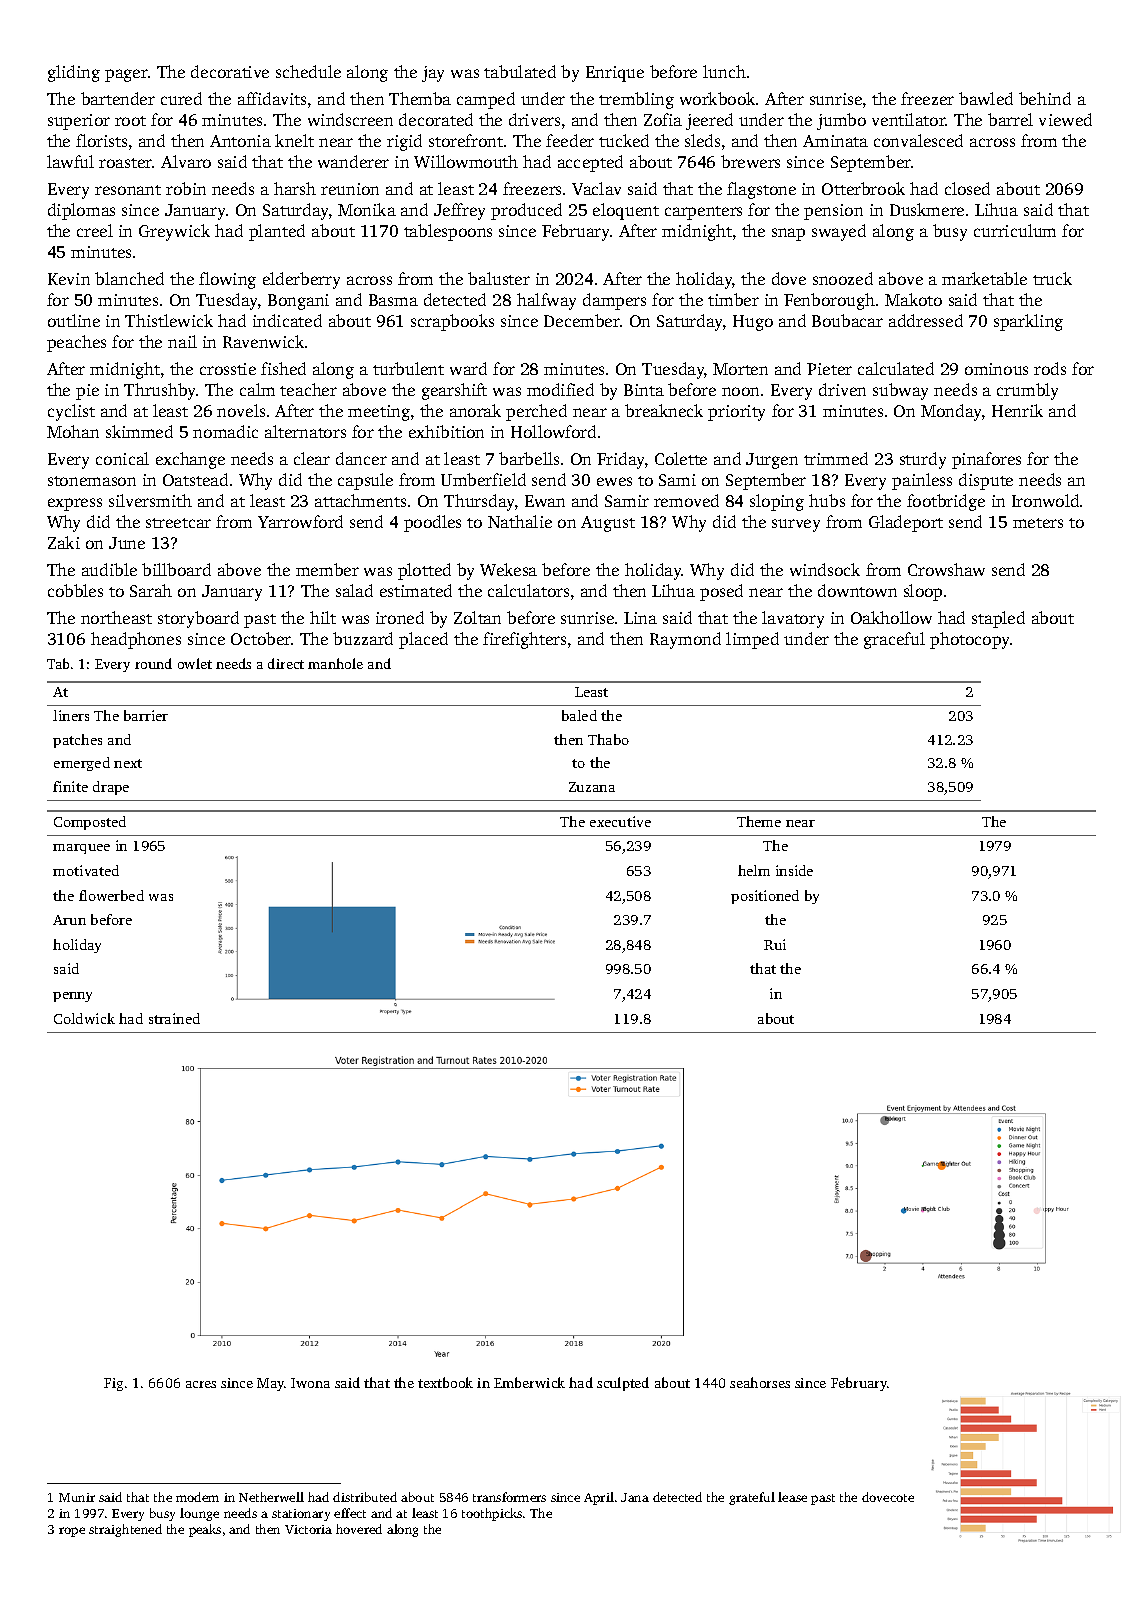 The height and width of the screenshot is (1617, 1143). I want to click on Jana, so click(635, 1497).
